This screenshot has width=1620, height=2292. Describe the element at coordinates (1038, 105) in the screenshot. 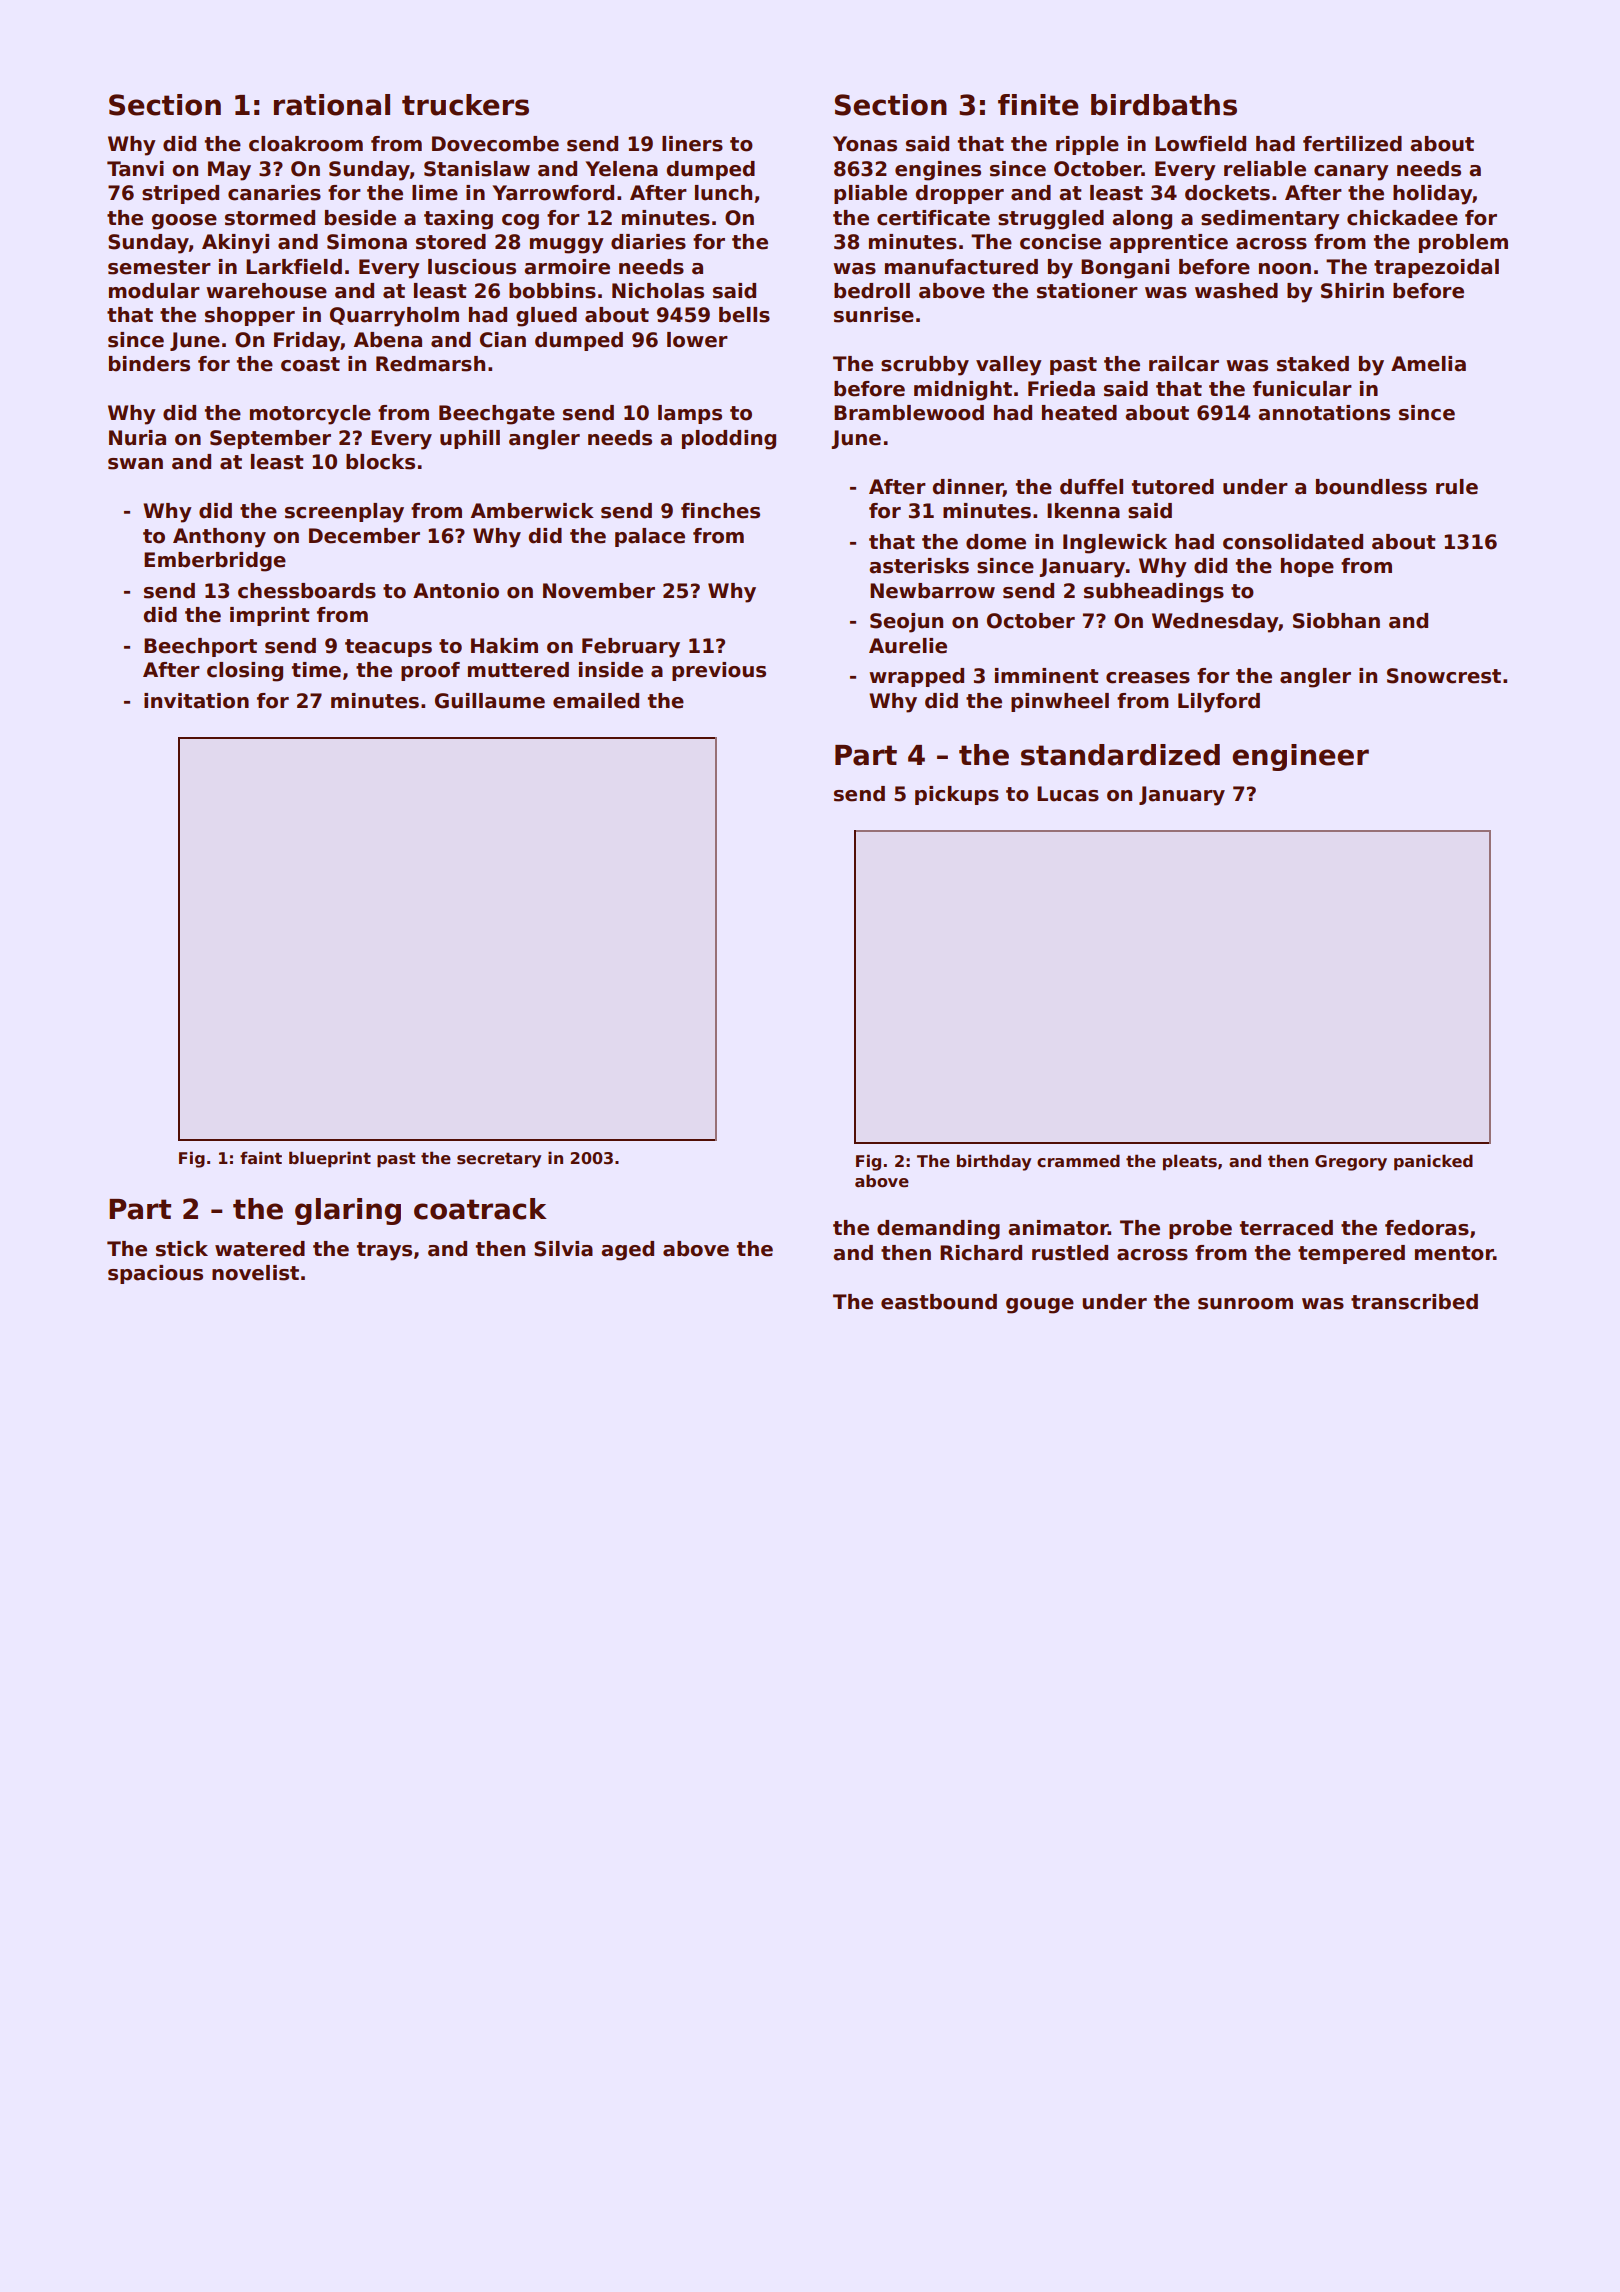

I see `finite` at that location.
